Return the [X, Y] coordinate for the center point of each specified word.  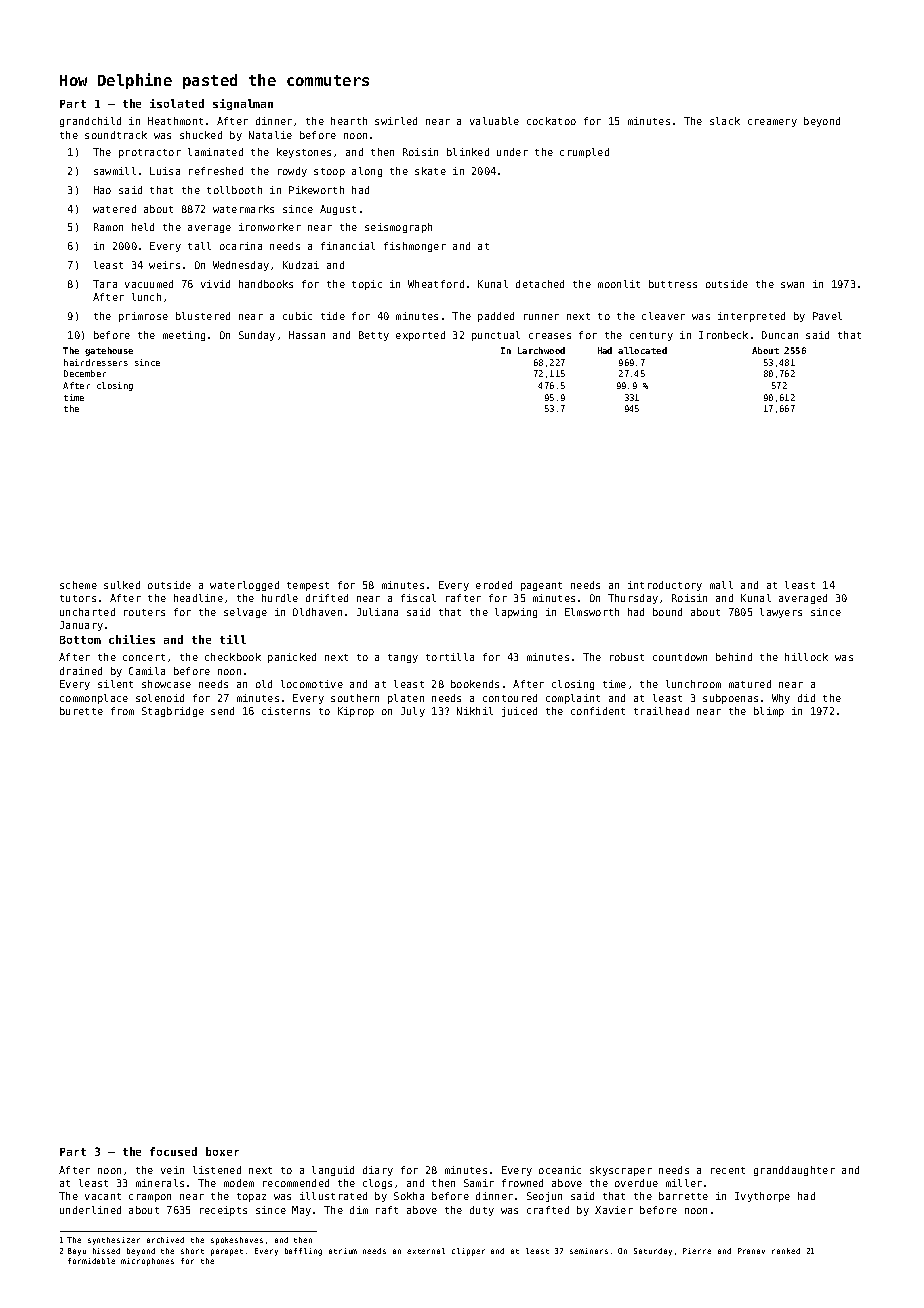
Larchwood [541, 350]
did [806, 698]
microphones [147, 1262]
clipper [468, 1252]
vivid [215, 284]
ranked [786, 1251]
